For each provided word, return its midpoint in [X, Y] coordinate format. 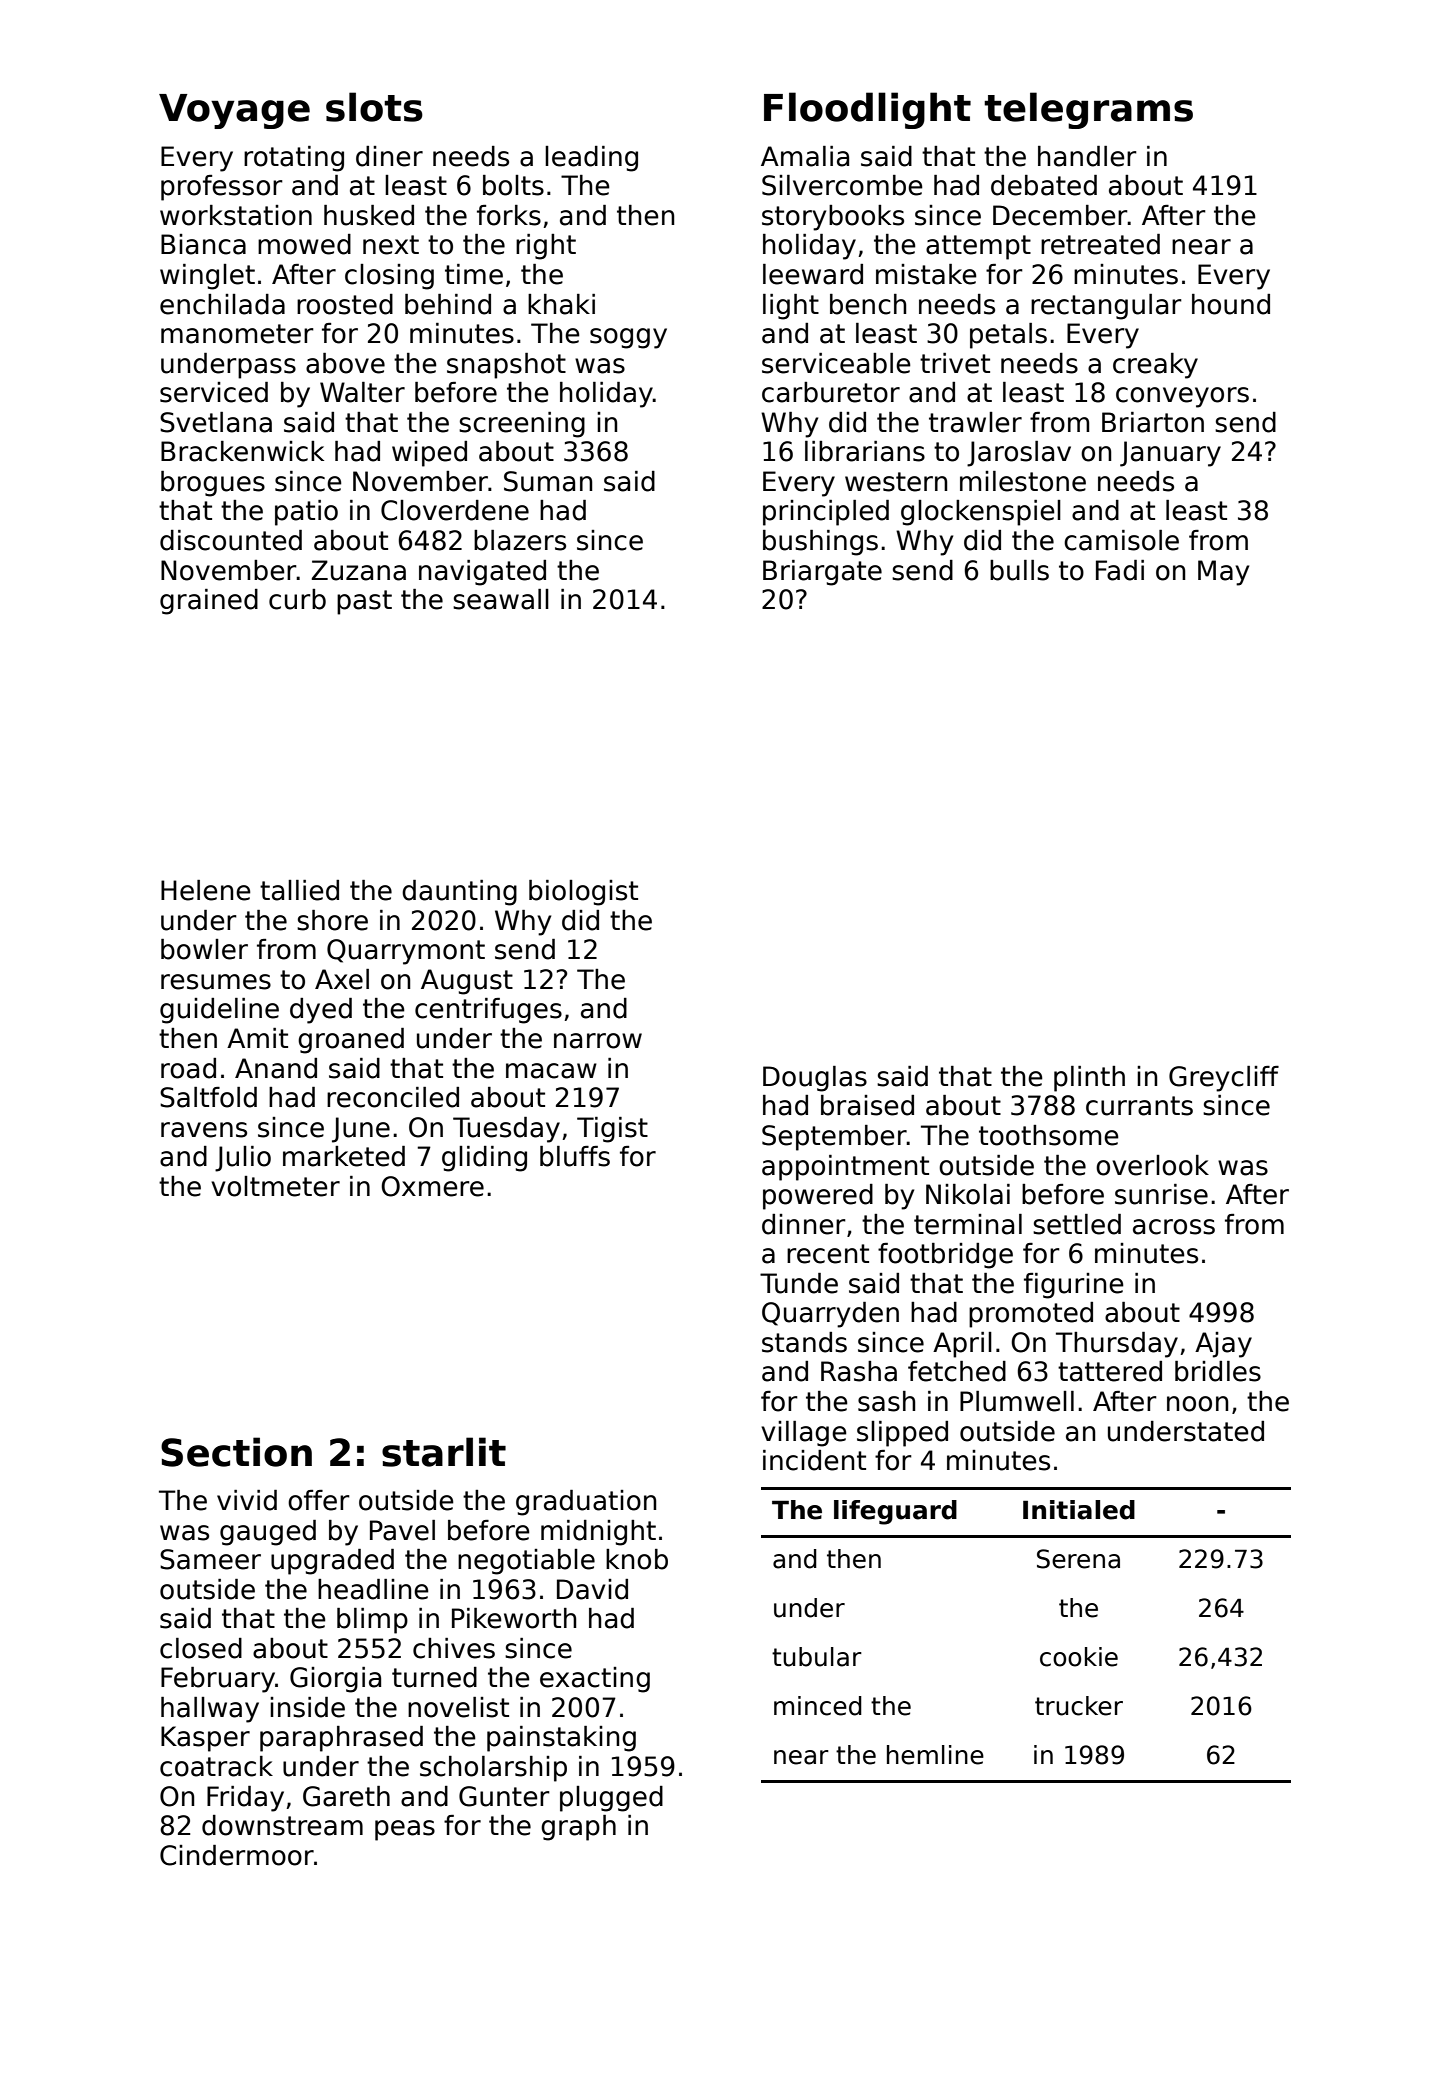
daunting [459, 893]
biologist [583, 893]
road [188, 1068]
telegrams [1088, 110]
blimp [372, 1621]
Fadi [1120, 570]
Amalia [805, 156]
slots [374, 107]
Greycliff [1224, 1079]
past [364, 602]
